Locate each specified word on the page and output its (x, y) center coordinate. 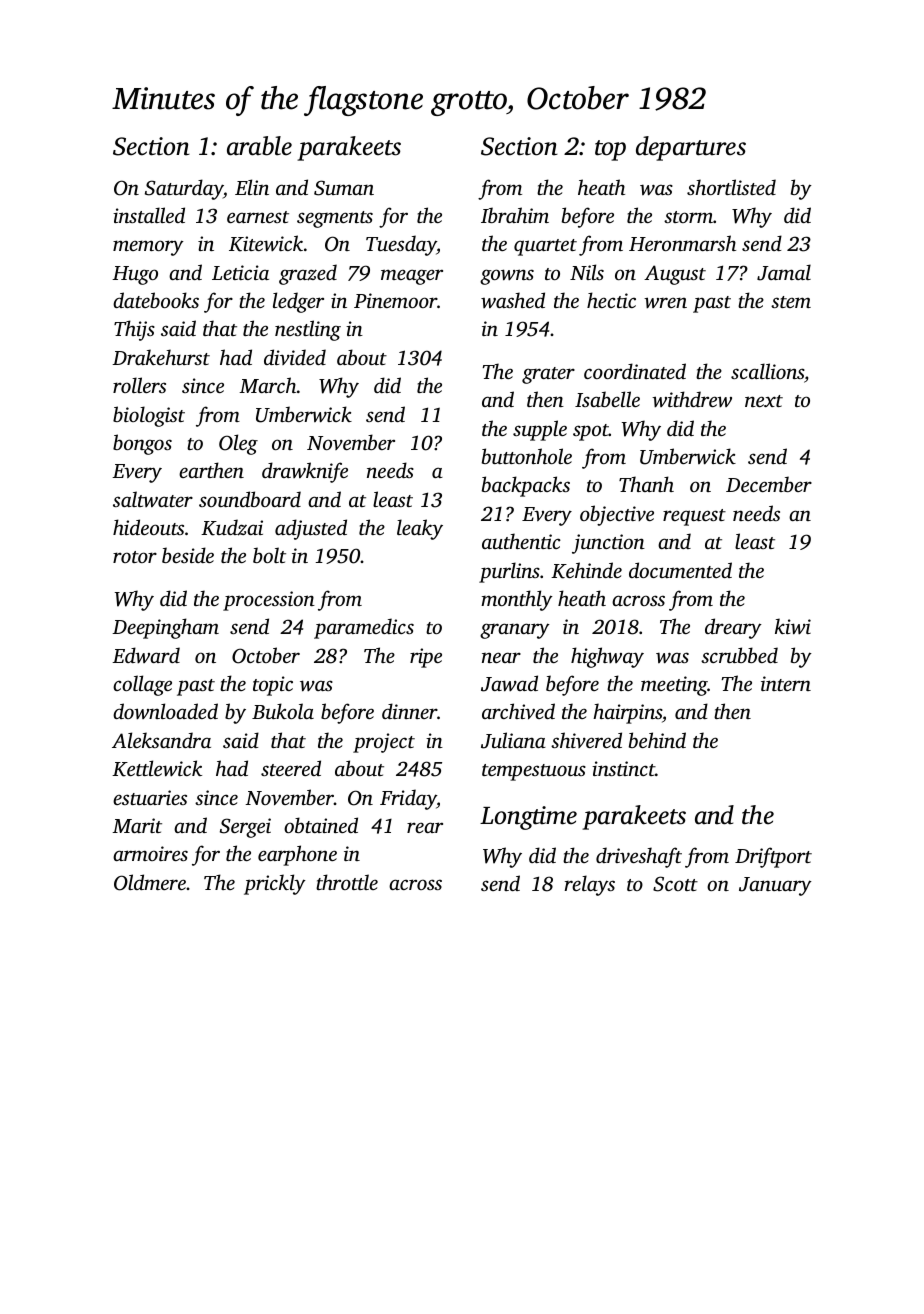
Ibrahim (515, 215)
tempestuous (534, 772)
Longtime (528, 818)
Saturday (184, 189)
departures (691, 148)
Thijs (134, 330)
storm (688, 217)
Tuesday (401, 245)
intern (786, 683)
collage (142, 685)
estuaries (150, 797)
